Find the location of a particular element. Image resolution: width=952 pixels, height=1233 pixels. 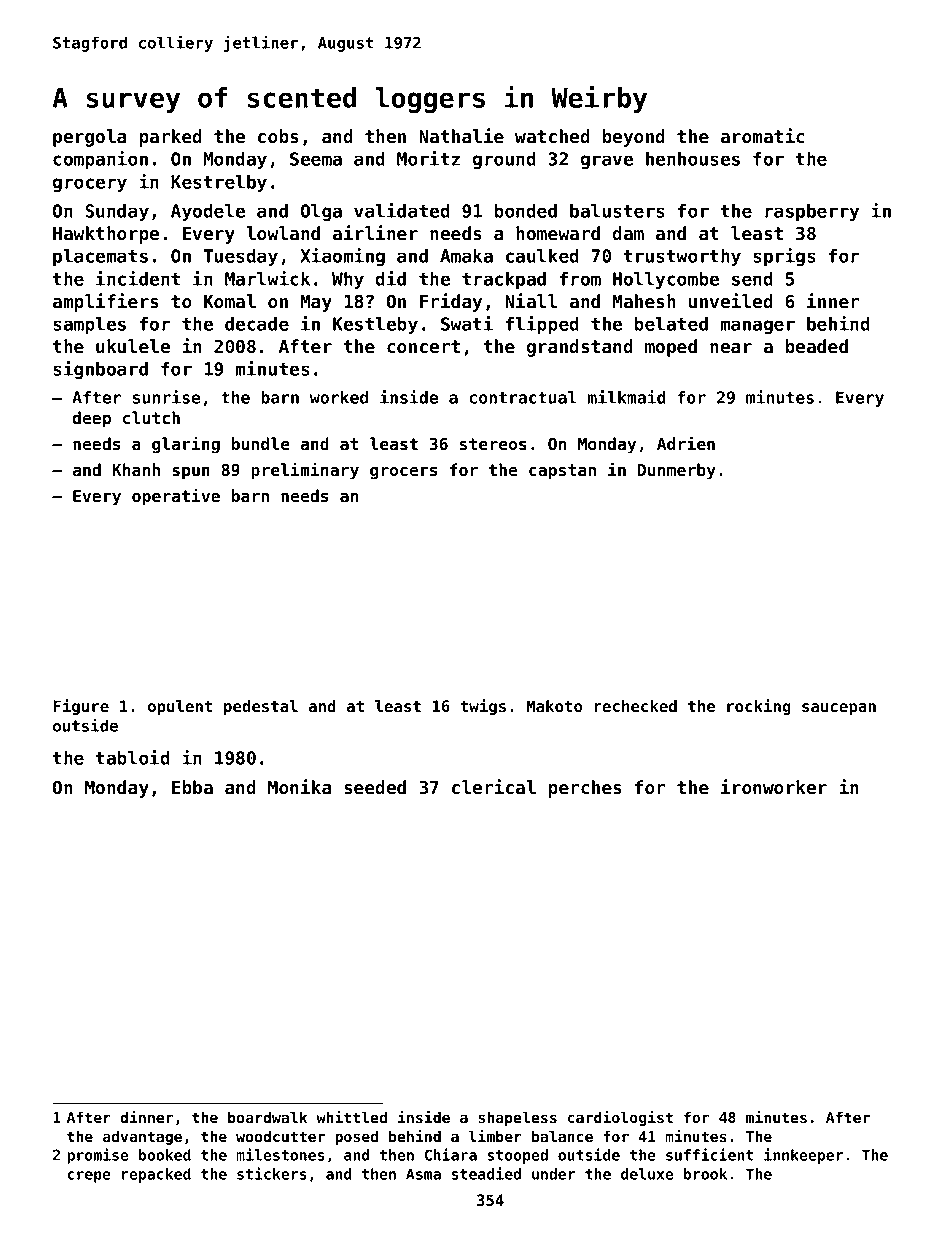

opulent is located at coordinates (180, 708).
